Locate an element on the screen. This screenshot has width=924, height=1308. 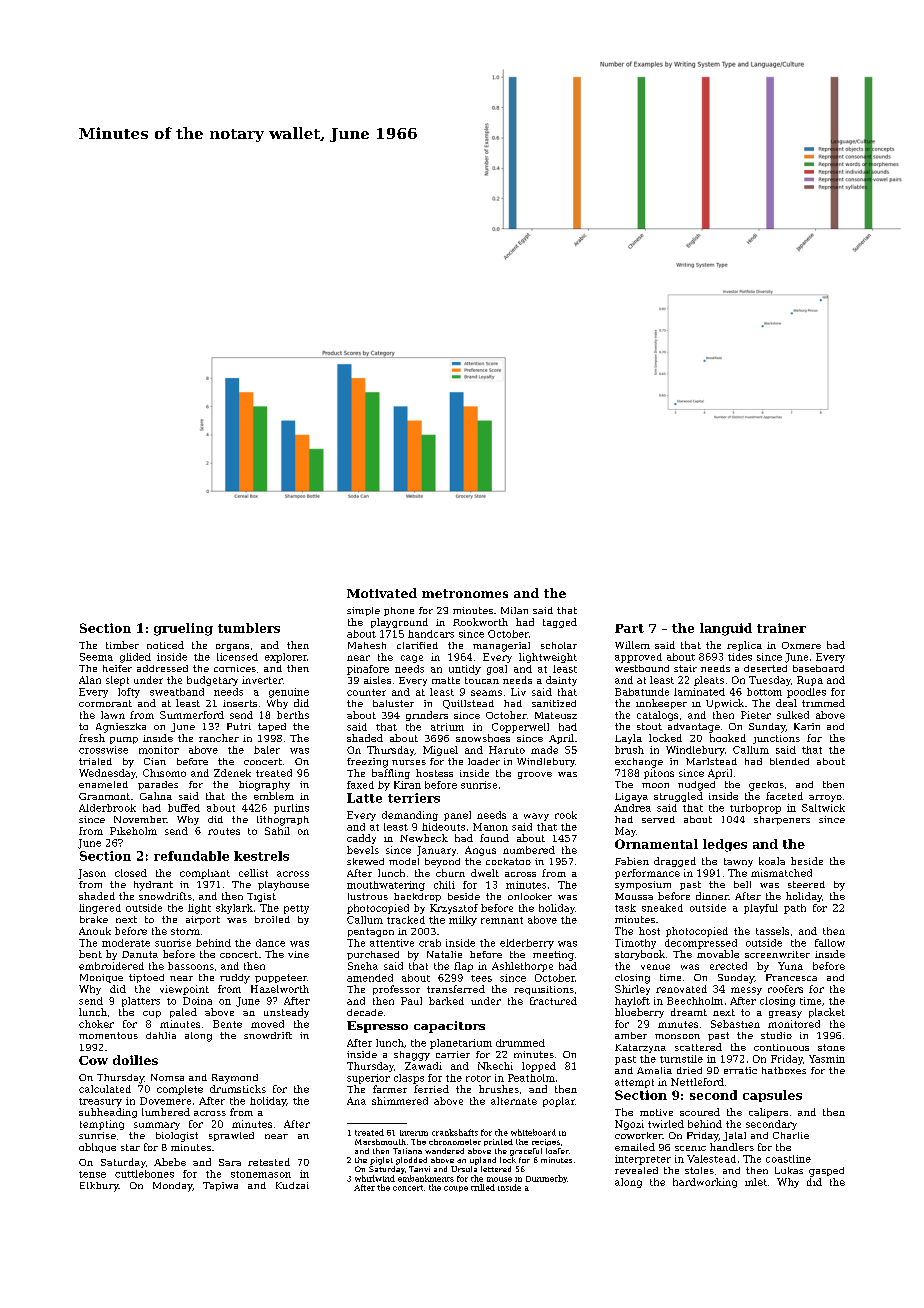
Yasmin is located at coordinates (827, 1059).
